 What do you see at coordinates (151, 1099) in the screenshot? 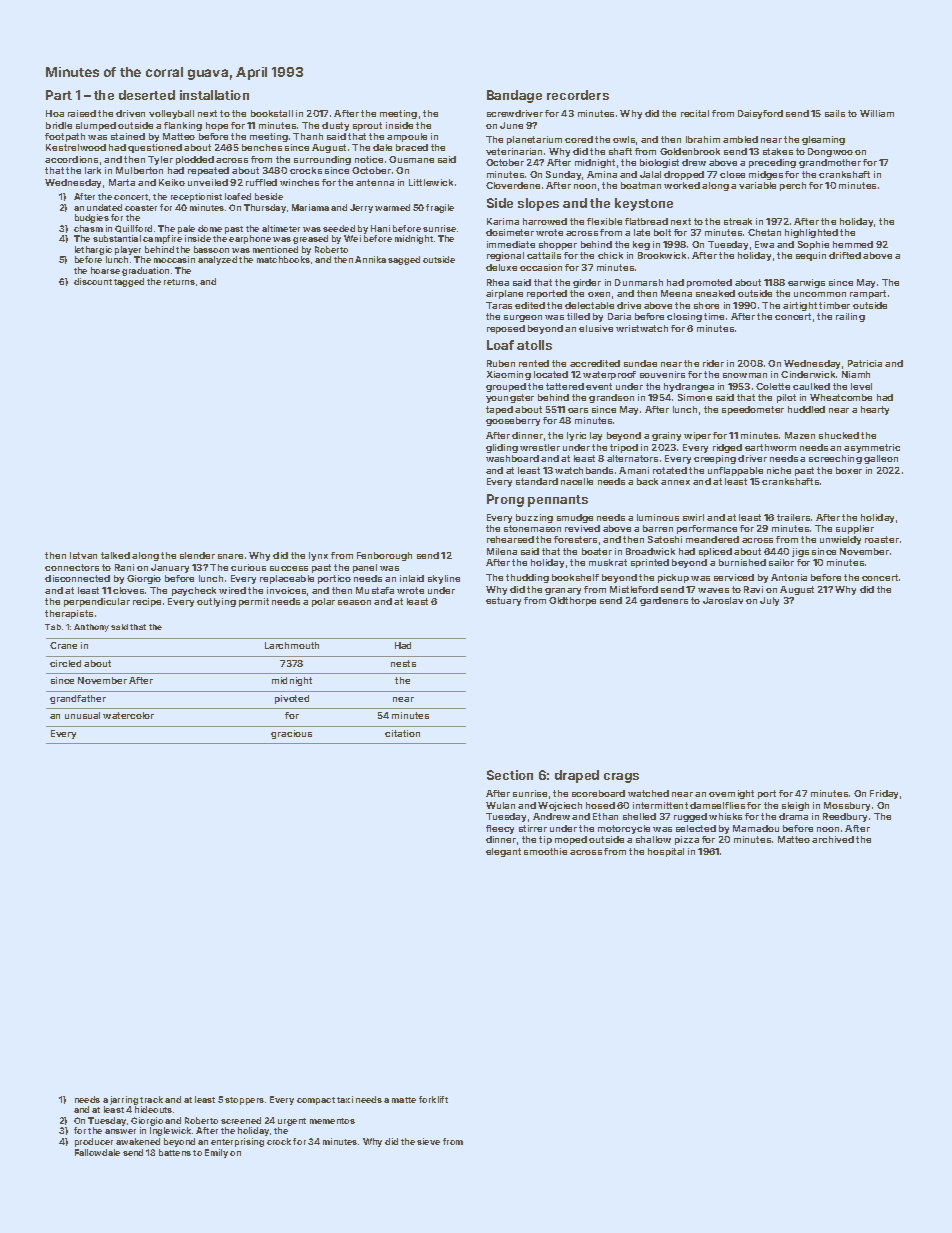
I see `track` at bounding box center [151, 1099].
